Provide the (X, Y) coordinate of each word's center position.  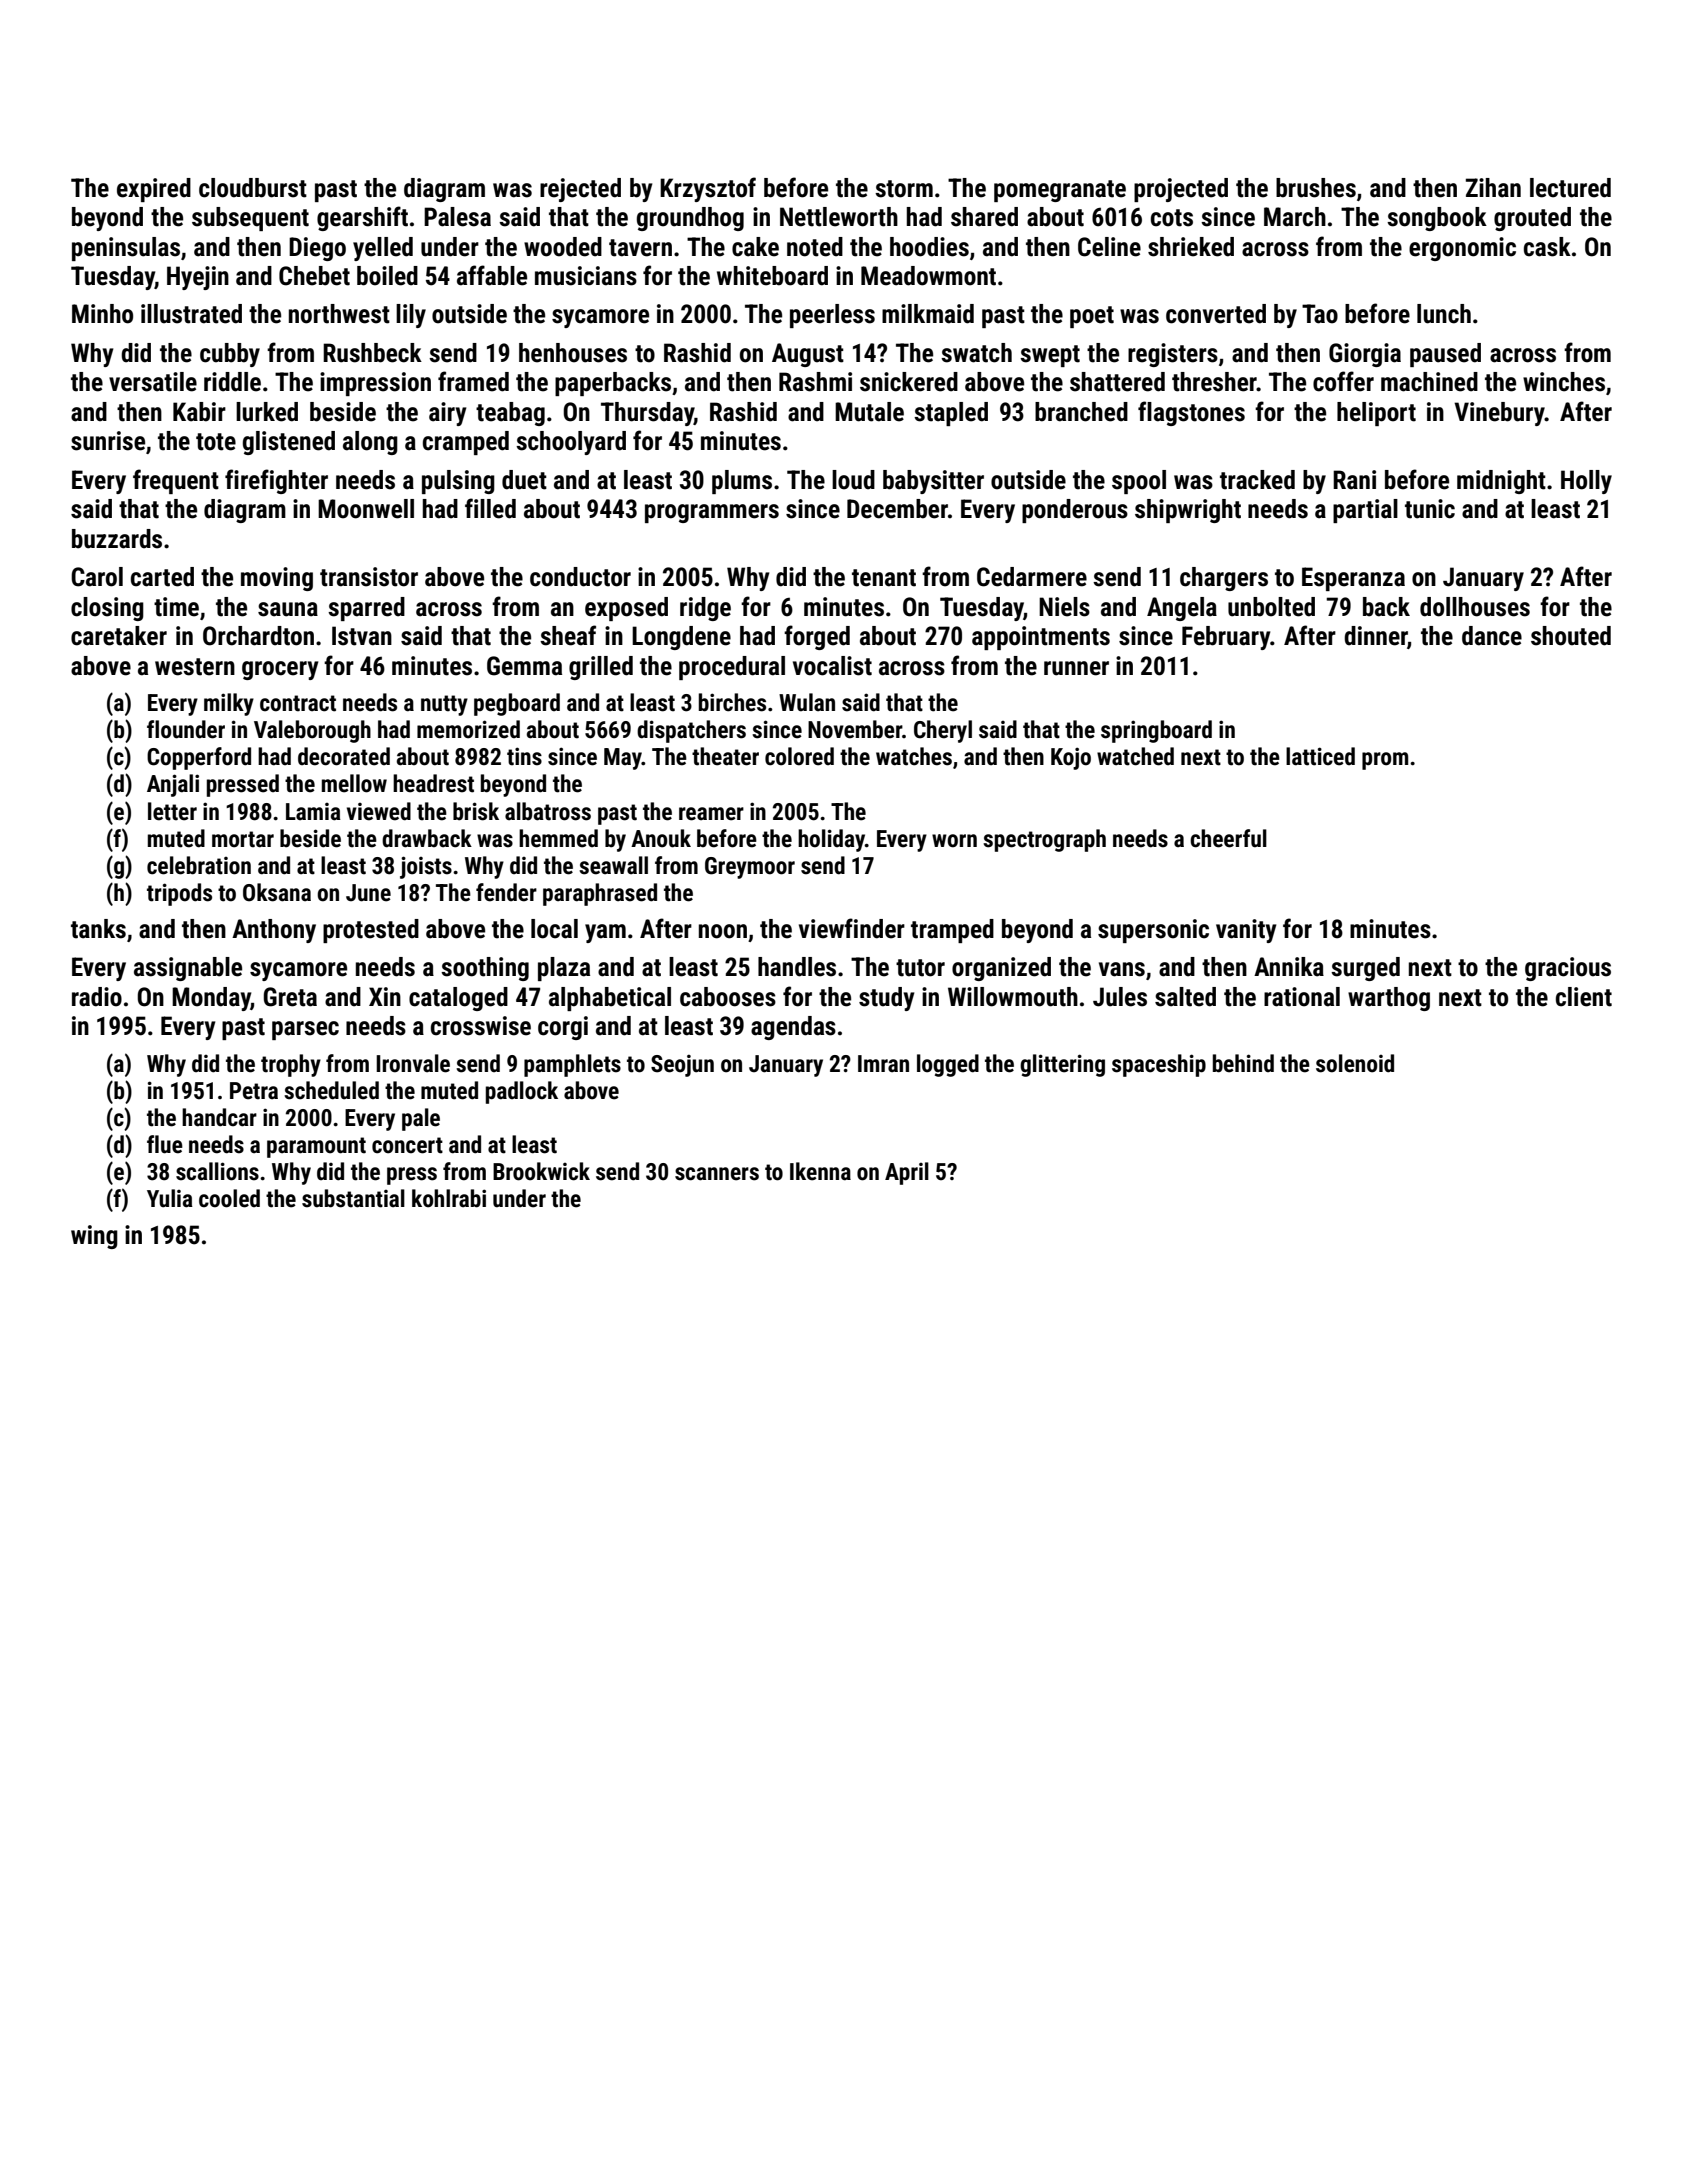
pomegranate (1060, 191)
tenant (884, 578)
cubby (230, 355)
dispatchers (691, 731)
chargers (1224, 579)
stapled (951, 414)
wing (94, 1237)
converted (1216, 314)
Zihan (1493, 188)
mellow (354, 783)
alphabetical (610, 999)
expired (154, 190)
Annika (1289, 967)
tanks (98, 929)
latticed (1320, 756)
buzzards (117, 539)
